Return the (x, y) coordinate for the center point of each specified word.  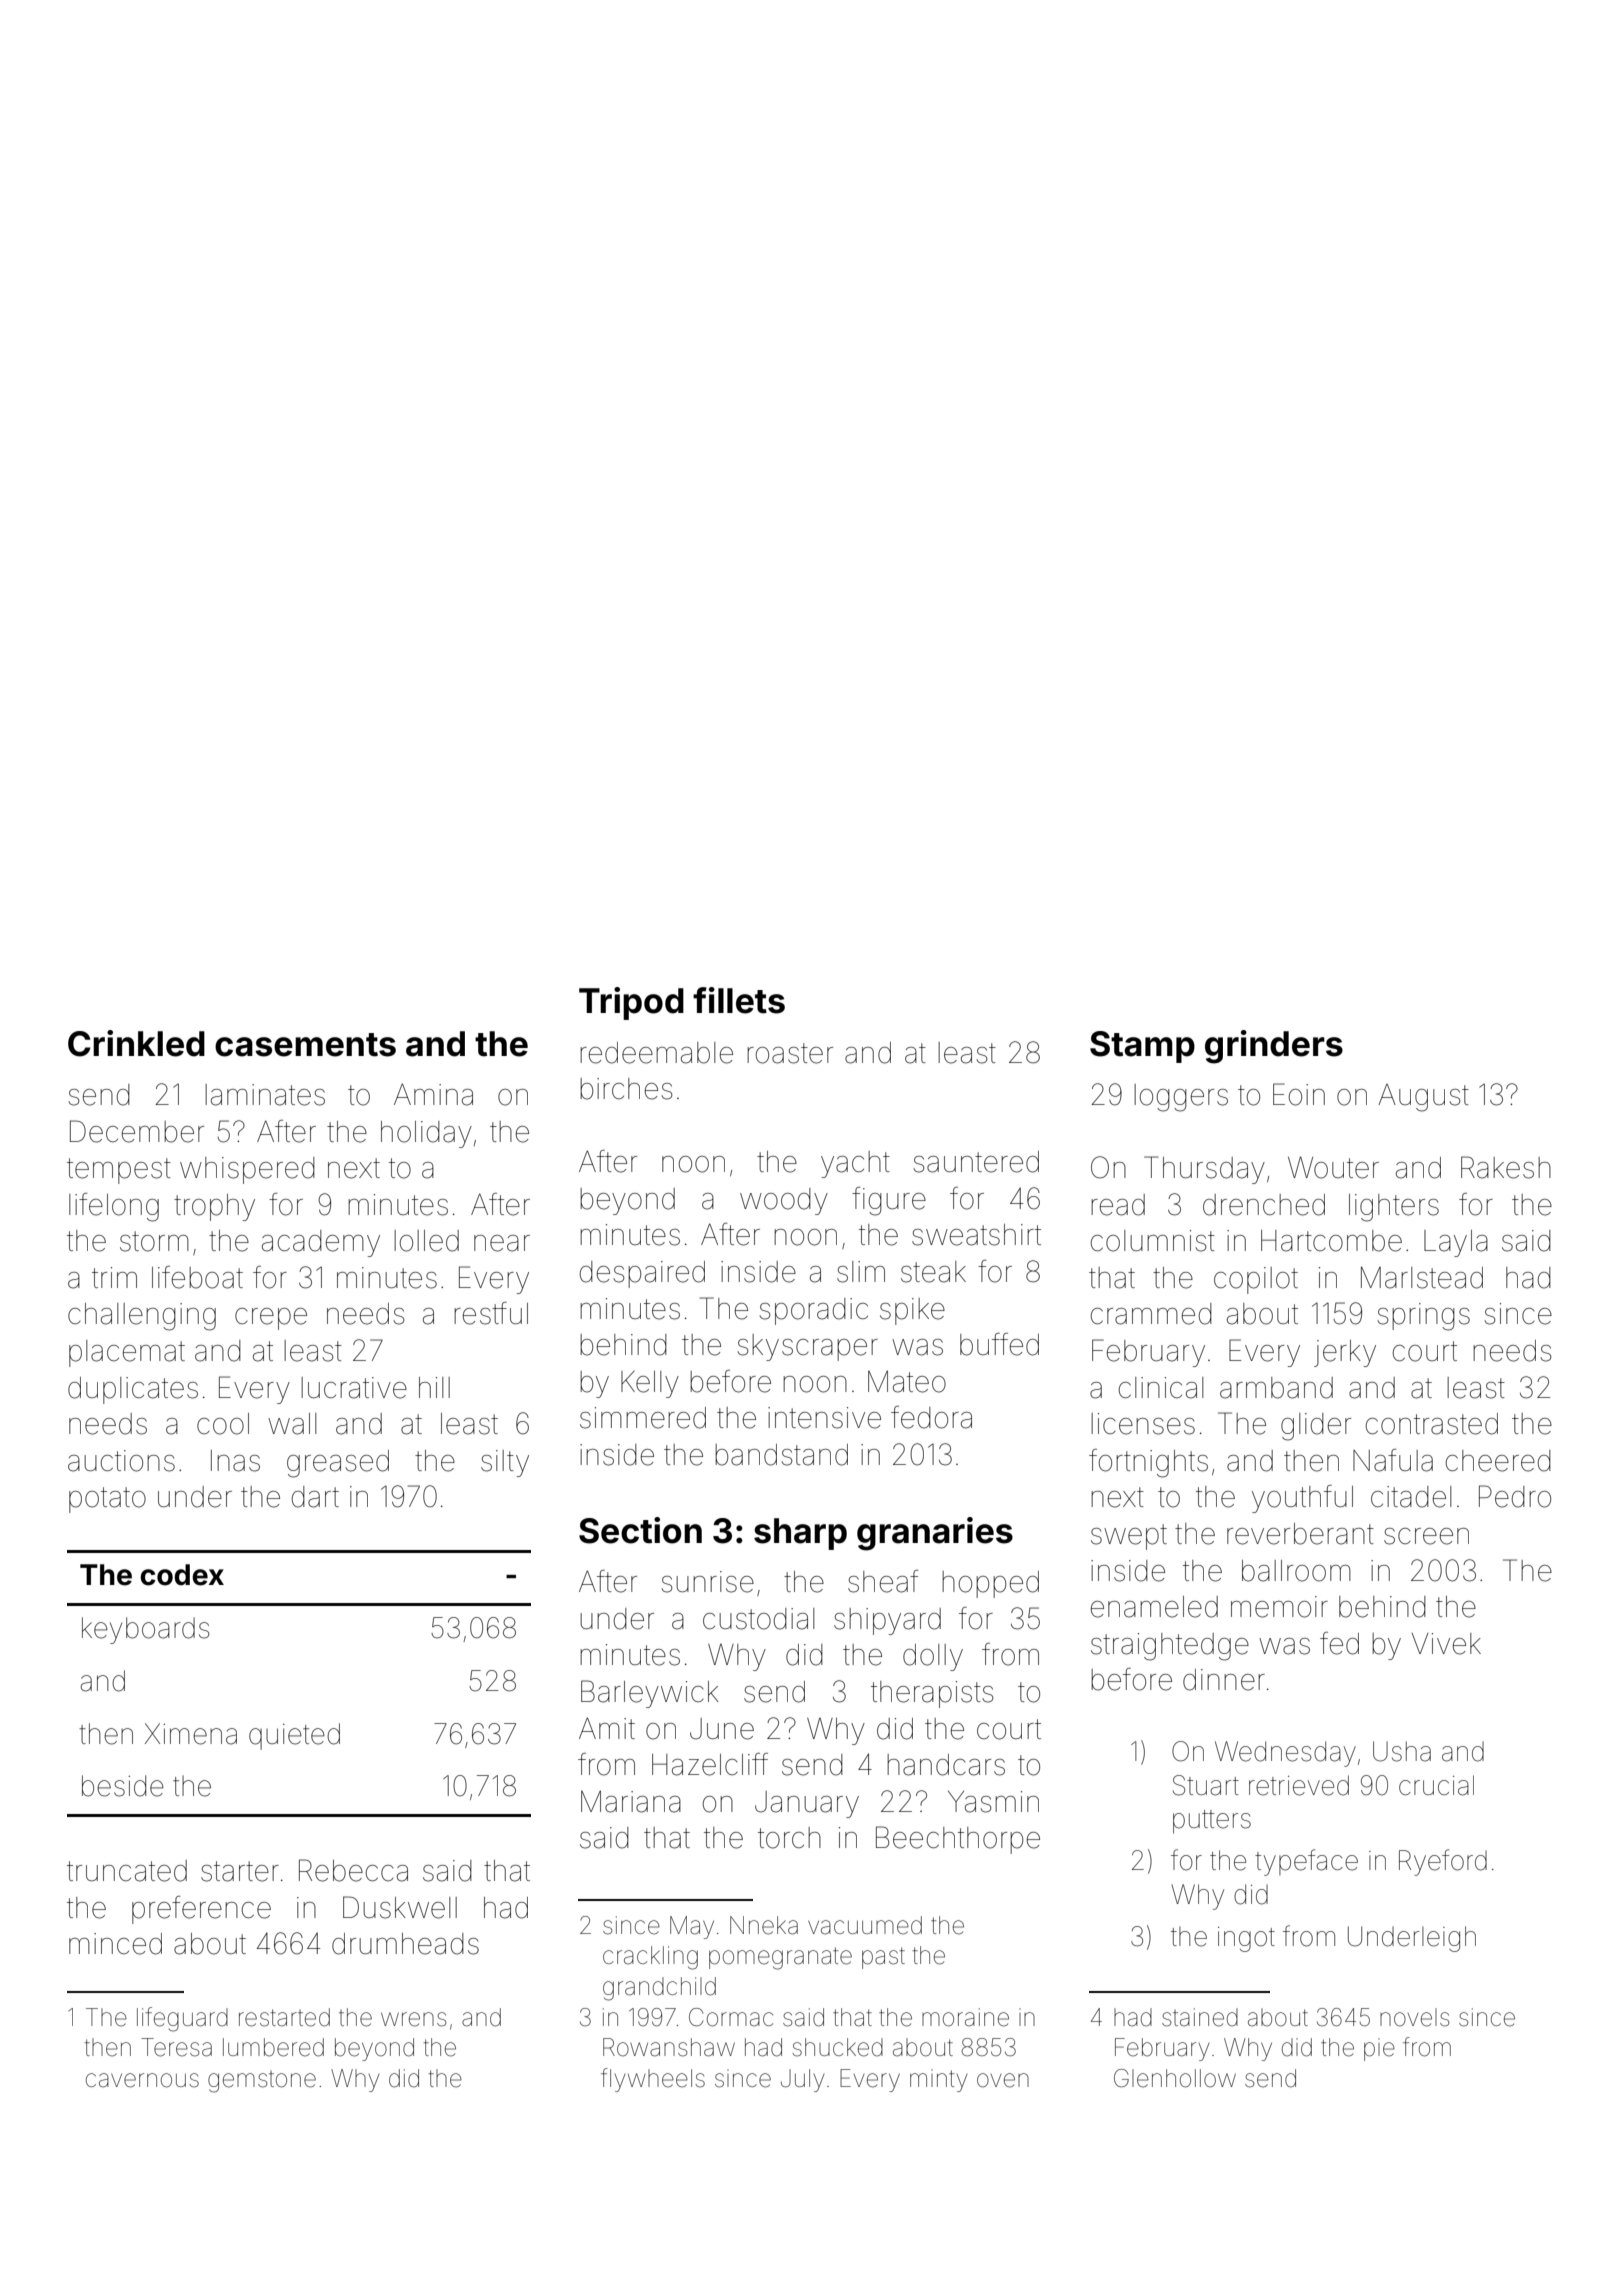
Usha (1402, 1751)
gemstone (262, 2082)
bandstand (781, 1455)
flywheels (653, 2080)
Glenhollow (1175, 2078)
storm (154, 1241)
